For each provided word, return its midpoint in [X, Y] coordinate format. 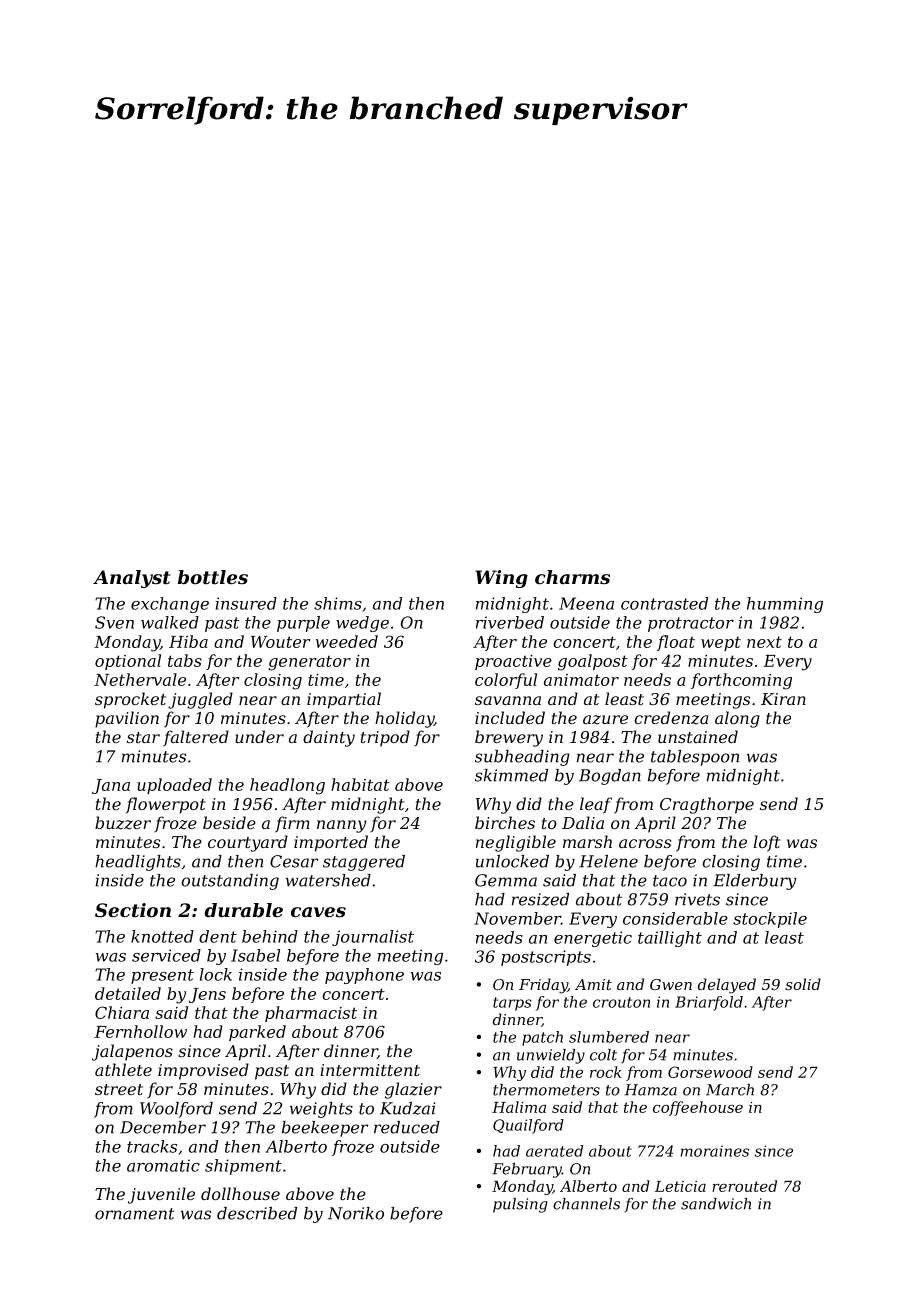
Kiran [783, 699]
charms [572, 577]
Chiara [122, 1012]
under [259, 736]
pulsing [520, 1205]
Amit [593, 984]
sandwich [716, 1204]
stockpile [770, 920]
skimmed [511, 775]
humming [785, 605]
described [257, 1213]
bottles [213, 577]
